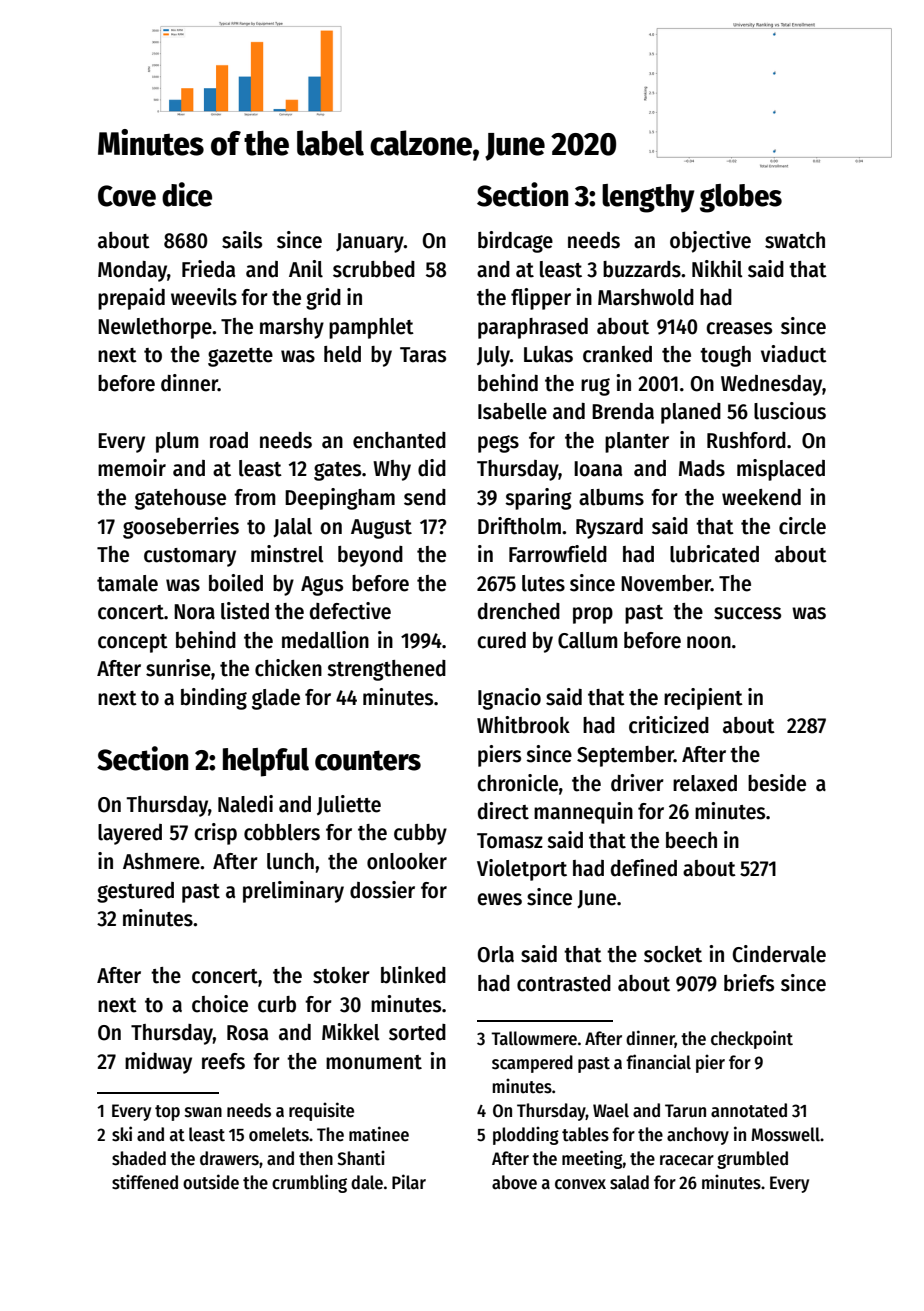 Image resolution: width=924 pixels, height=1311 pixels. Describe the element at coordinates (515, 242) in the page. I see `birdcage` at that location.
